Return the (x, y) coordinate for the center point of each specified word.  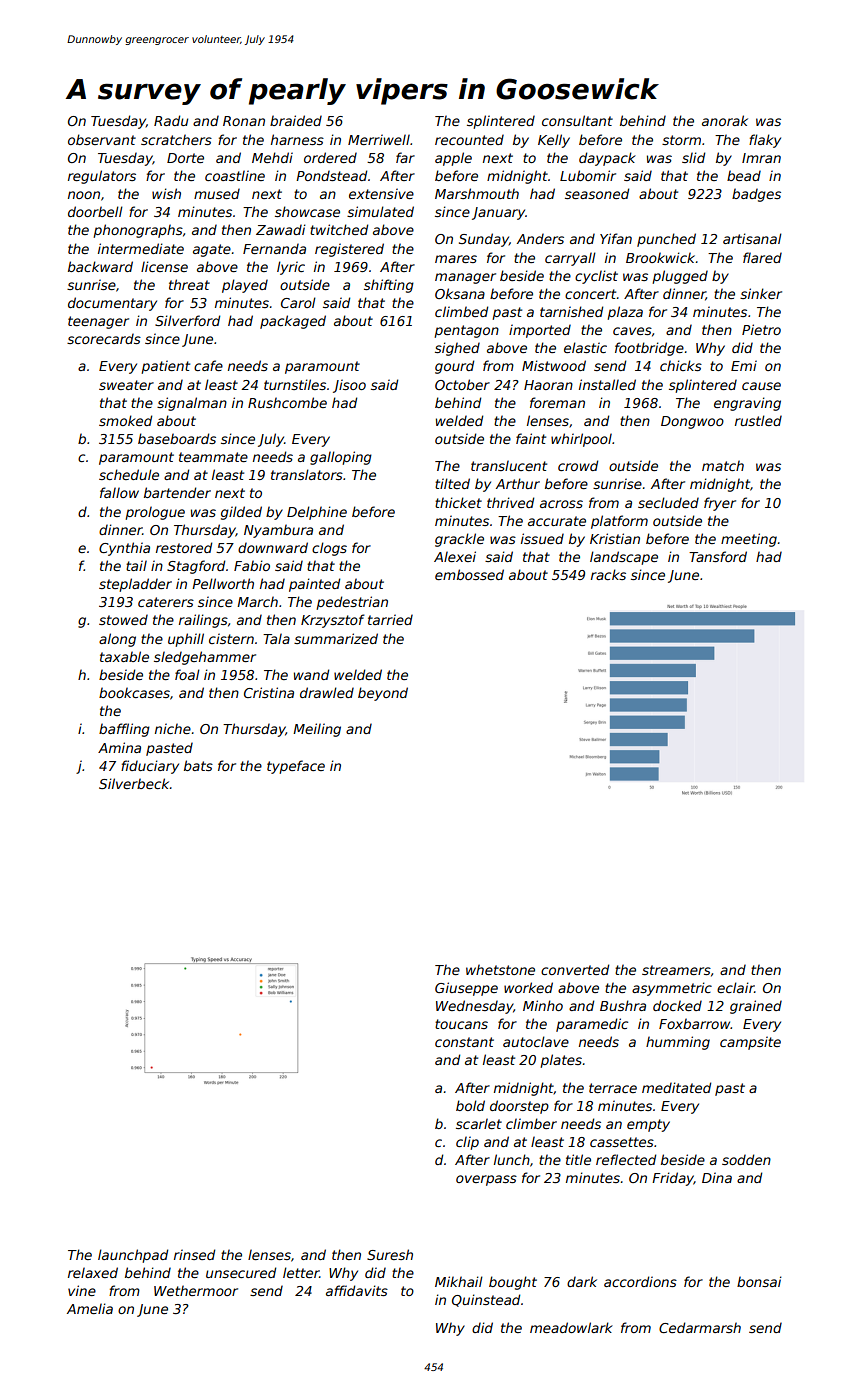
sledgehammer (205, 658)
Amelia (90, 1308)
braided (296, 120)
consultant (577, 120)
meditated (676, 1087)
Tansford (718, 556)
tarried (390, 619)
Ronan (244, 121)
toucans (461, 1024)
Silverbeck (134, 783)
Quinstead (486, 1300)
